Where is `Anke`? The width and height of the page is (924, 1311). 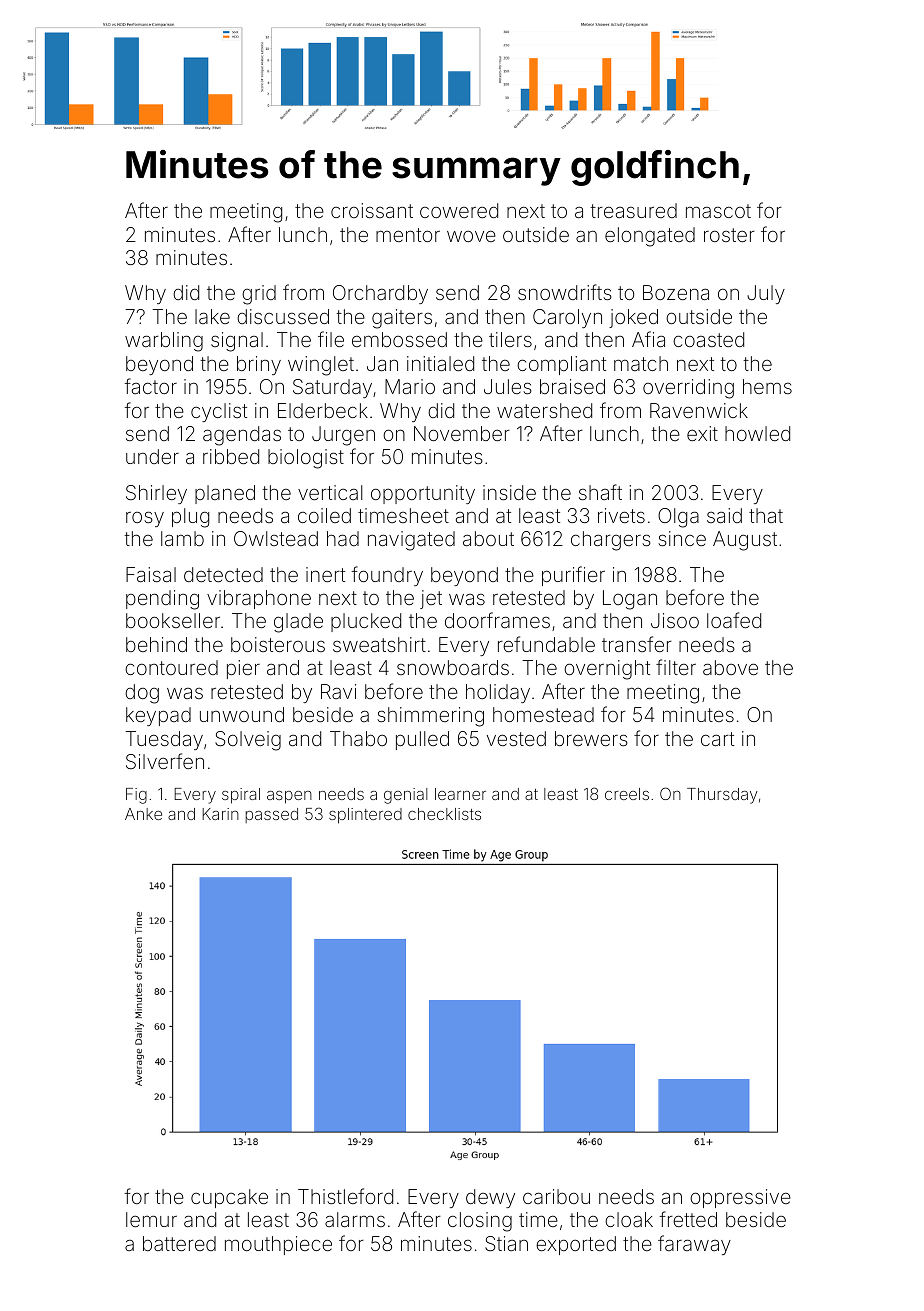 Anke is located at coordinates (143, 814).
